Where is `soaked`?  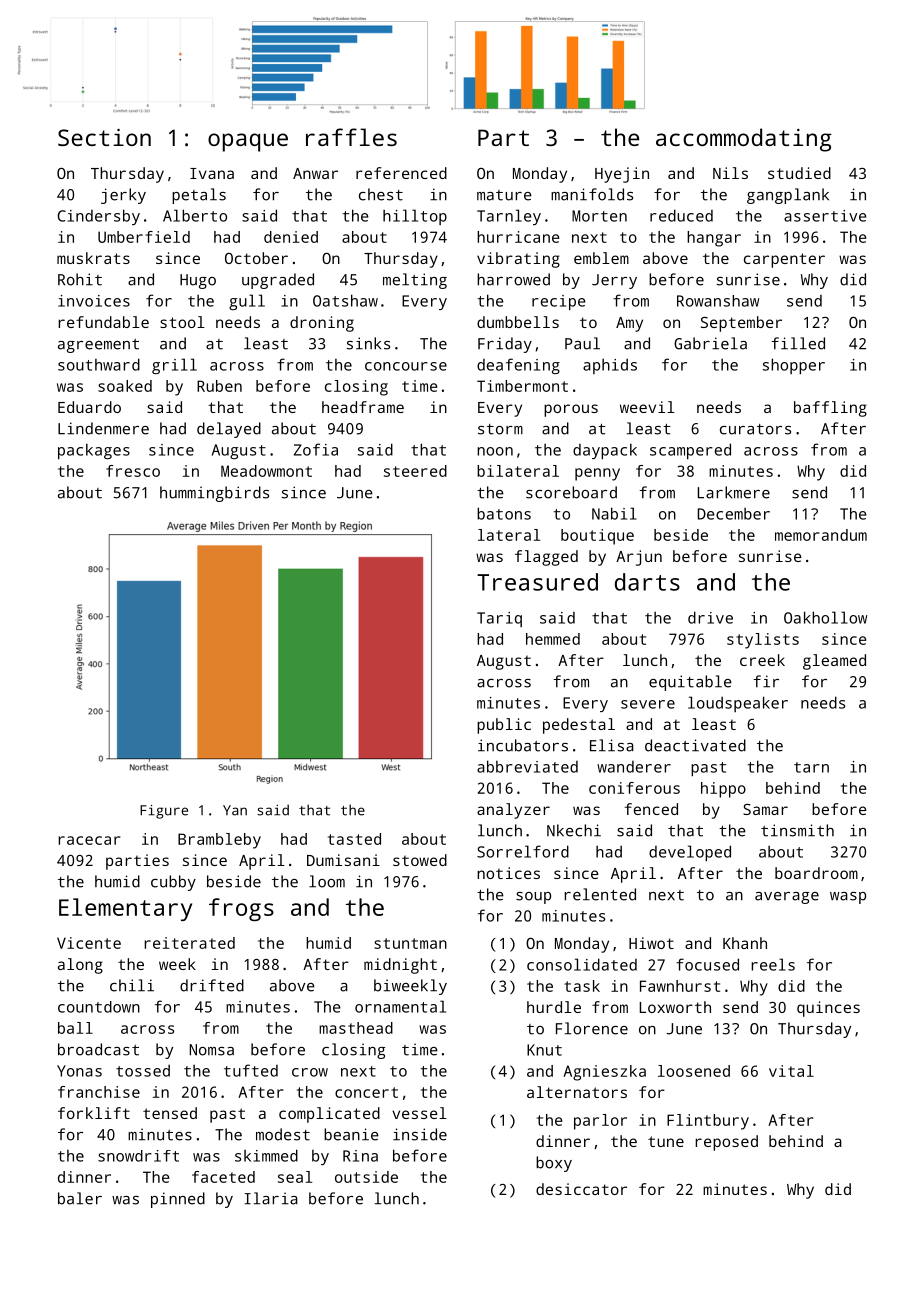
soaked is located at coordinates (125, 386).
